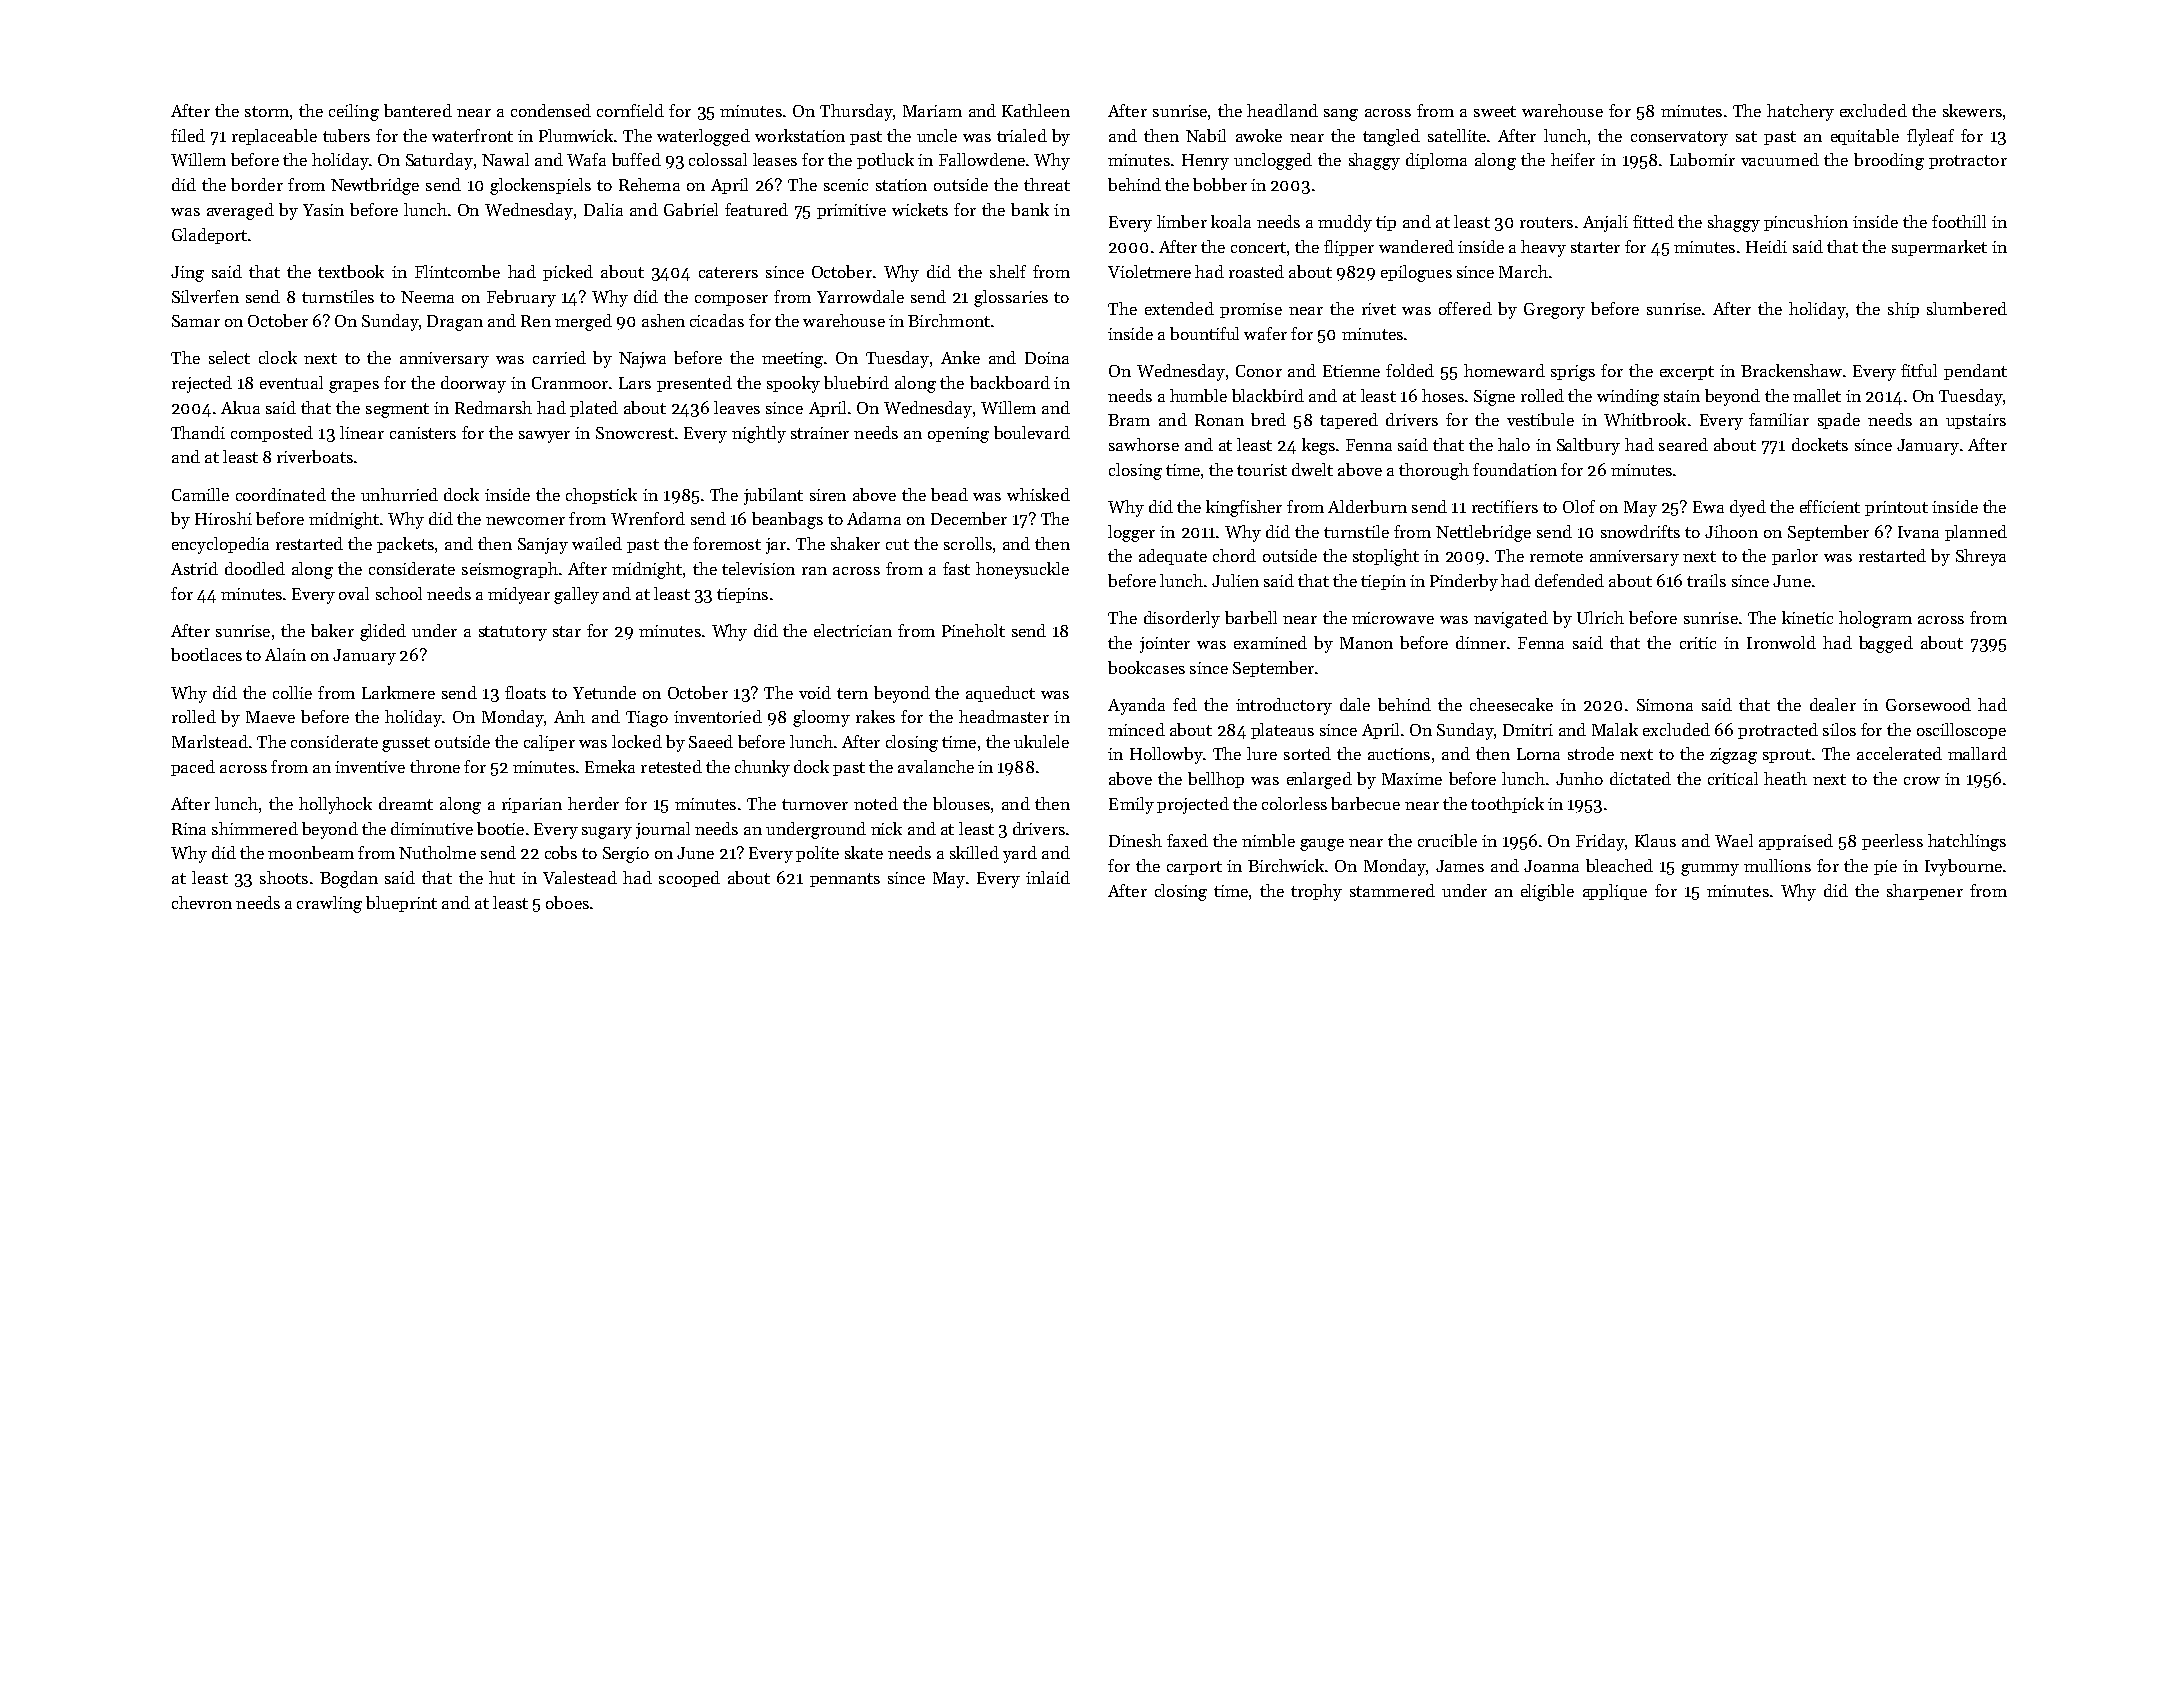 This image has width=2178, height=1683. I want to click on crawling, so click(329, 904).
